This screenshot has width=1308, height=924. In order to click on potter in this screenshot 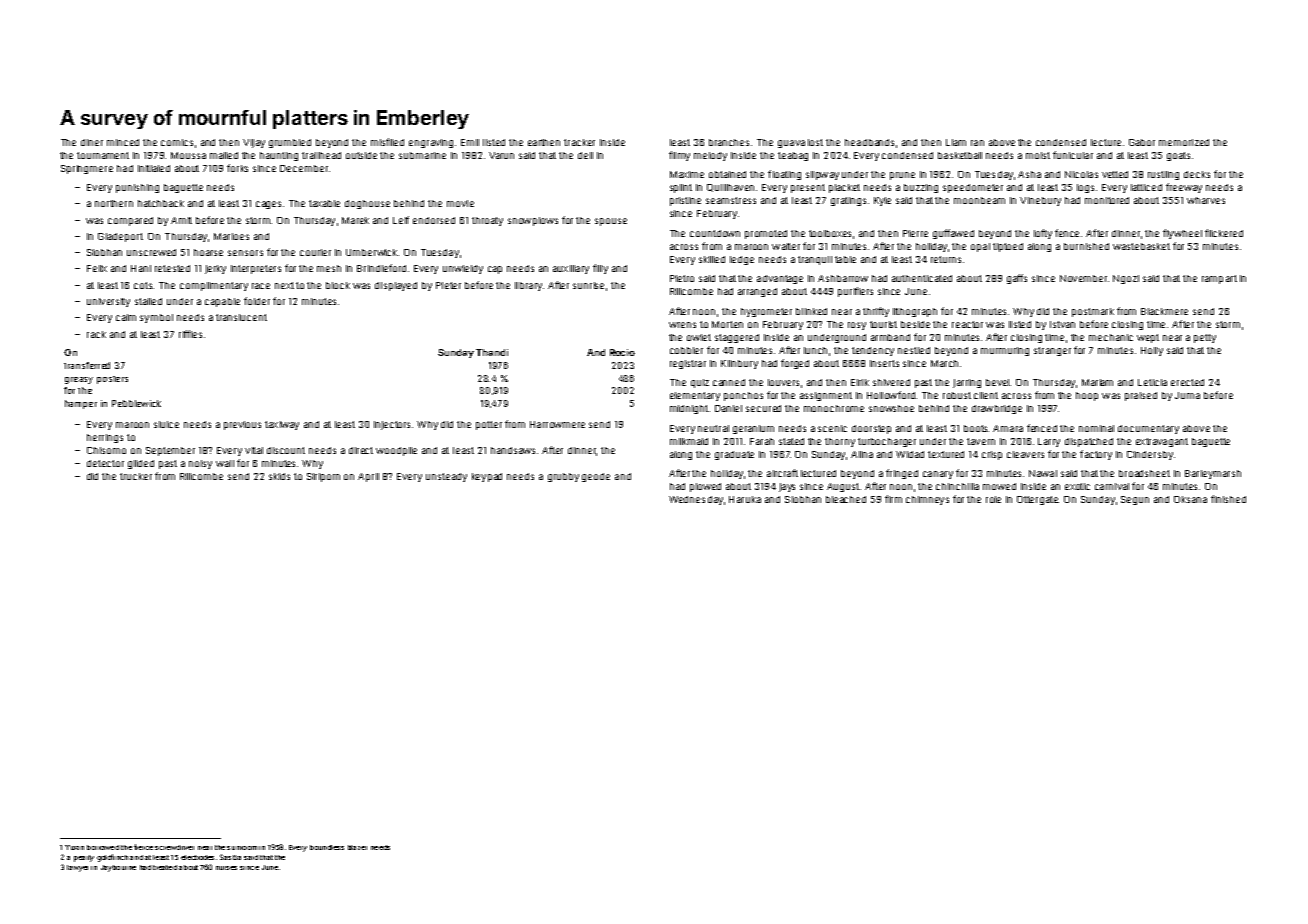, I will do `click(489, 425)`.
